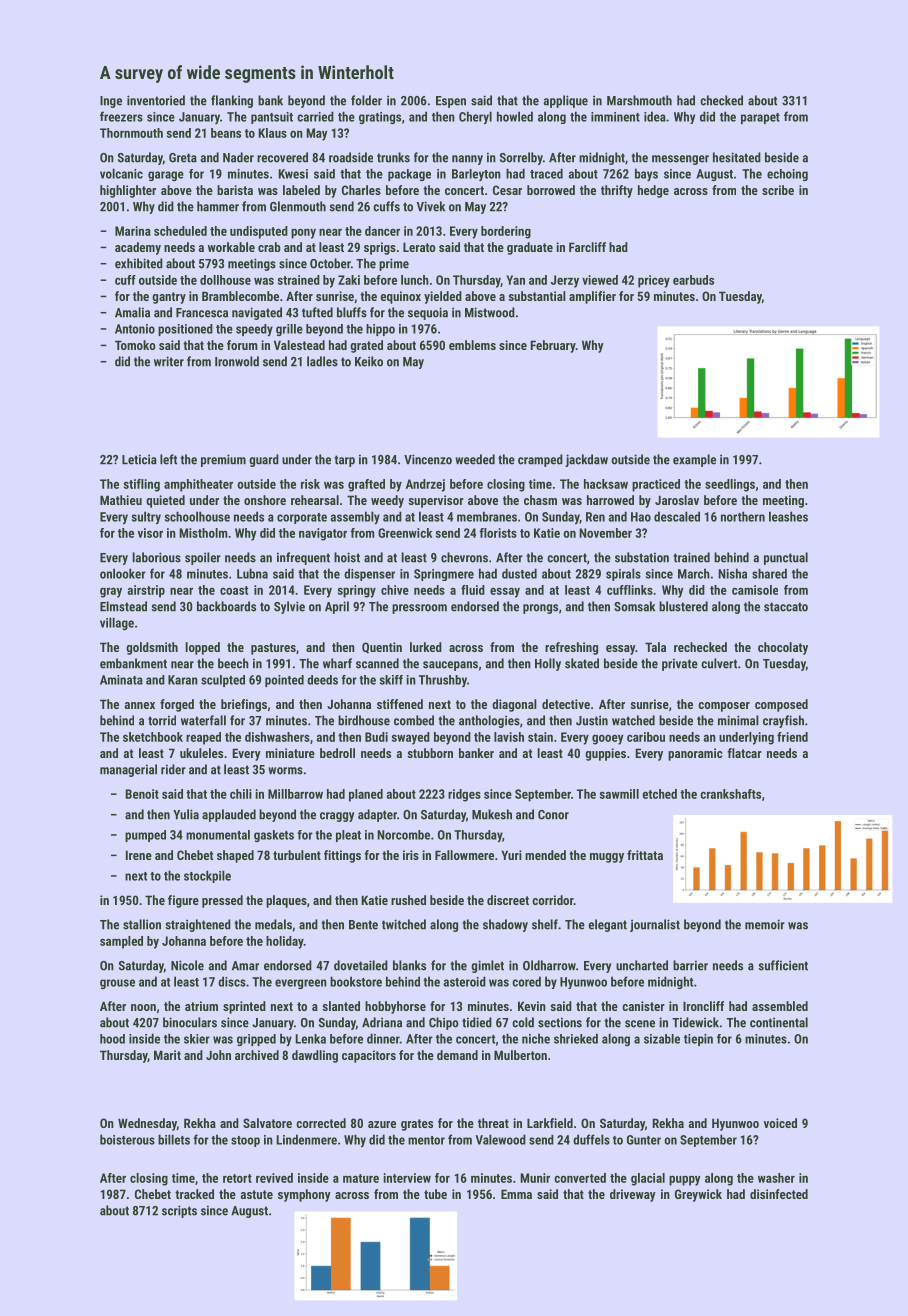  What do you see at coordinates (179, 1211) in the screenshot?
I see `scripts` at bounding box center [179, 1211].
